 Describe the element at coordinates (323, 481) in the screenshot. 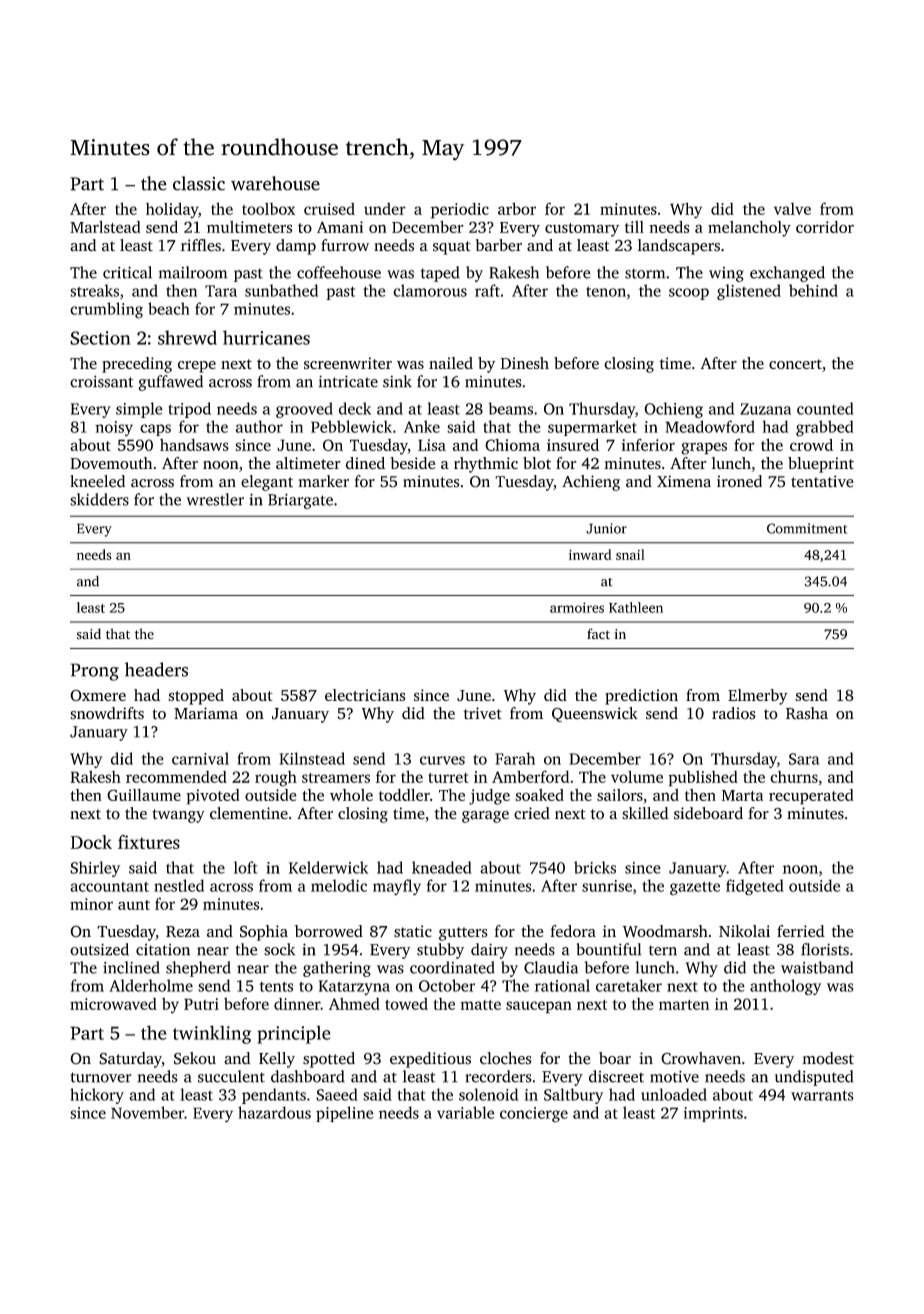

I see `marker` at that location.
